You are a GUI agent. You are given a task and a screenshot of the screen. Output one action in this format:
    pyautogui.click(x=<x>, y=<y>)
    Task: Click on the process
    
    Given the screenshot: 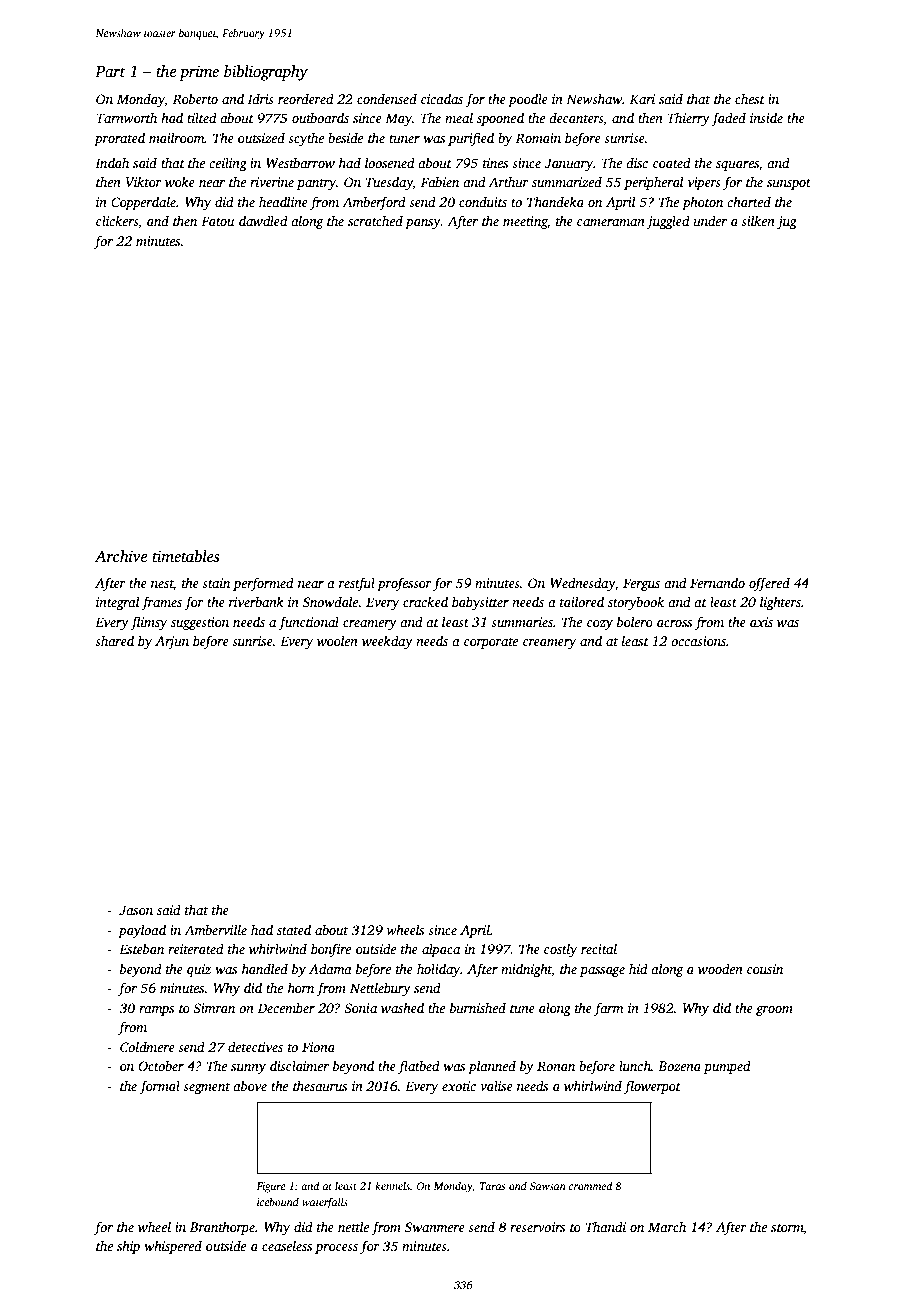 What is the action you would take?
    pyautogui.click(x=336, y=1249)
